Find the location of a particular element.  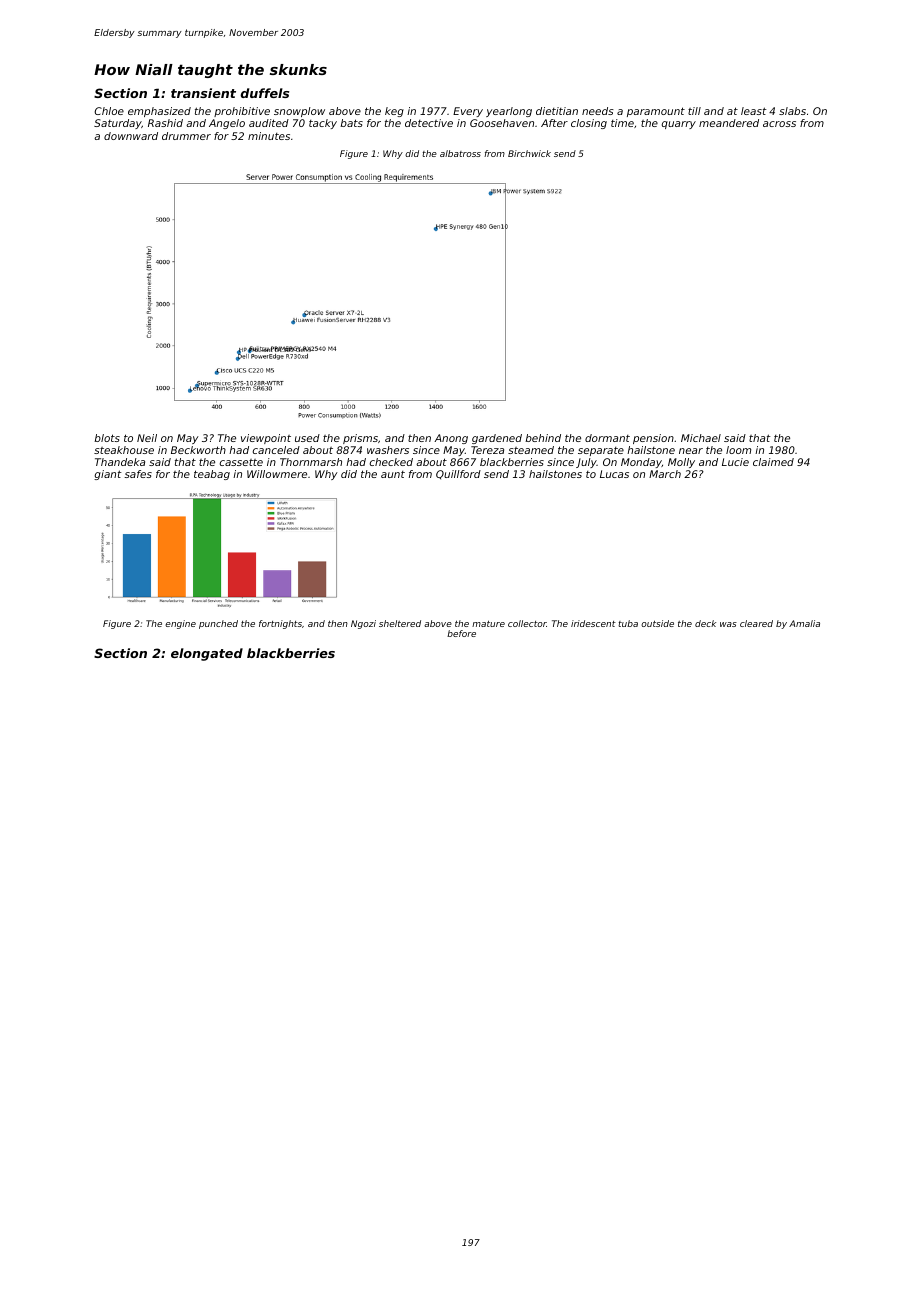

Lucas is located at coordinates (614, 474).
